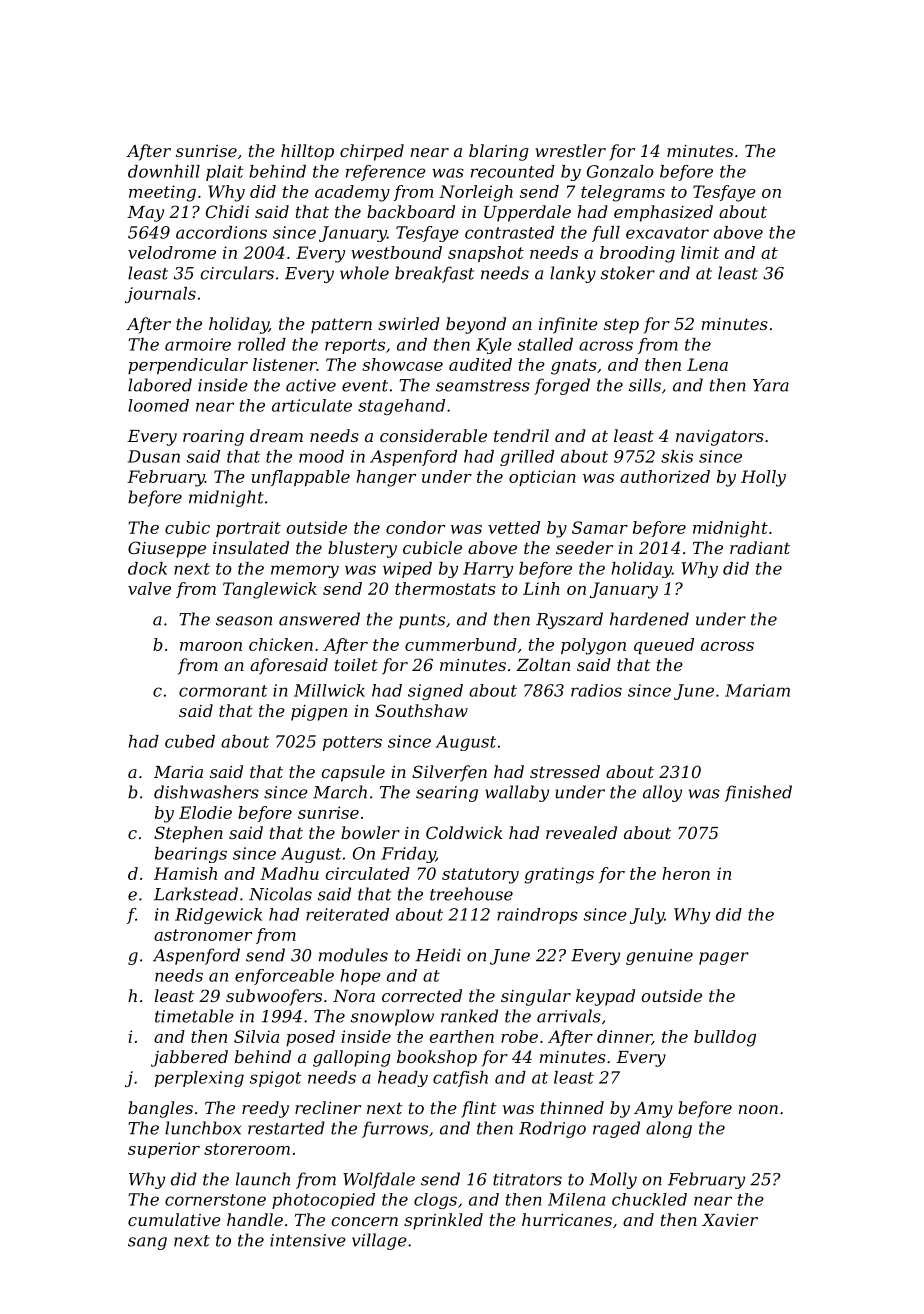 Image resolution: width=924 pixels, height=1314 pixels. What do you see at coordinates (758, 793) in the document?
I see `finished` at bounding box center [758, 793].
